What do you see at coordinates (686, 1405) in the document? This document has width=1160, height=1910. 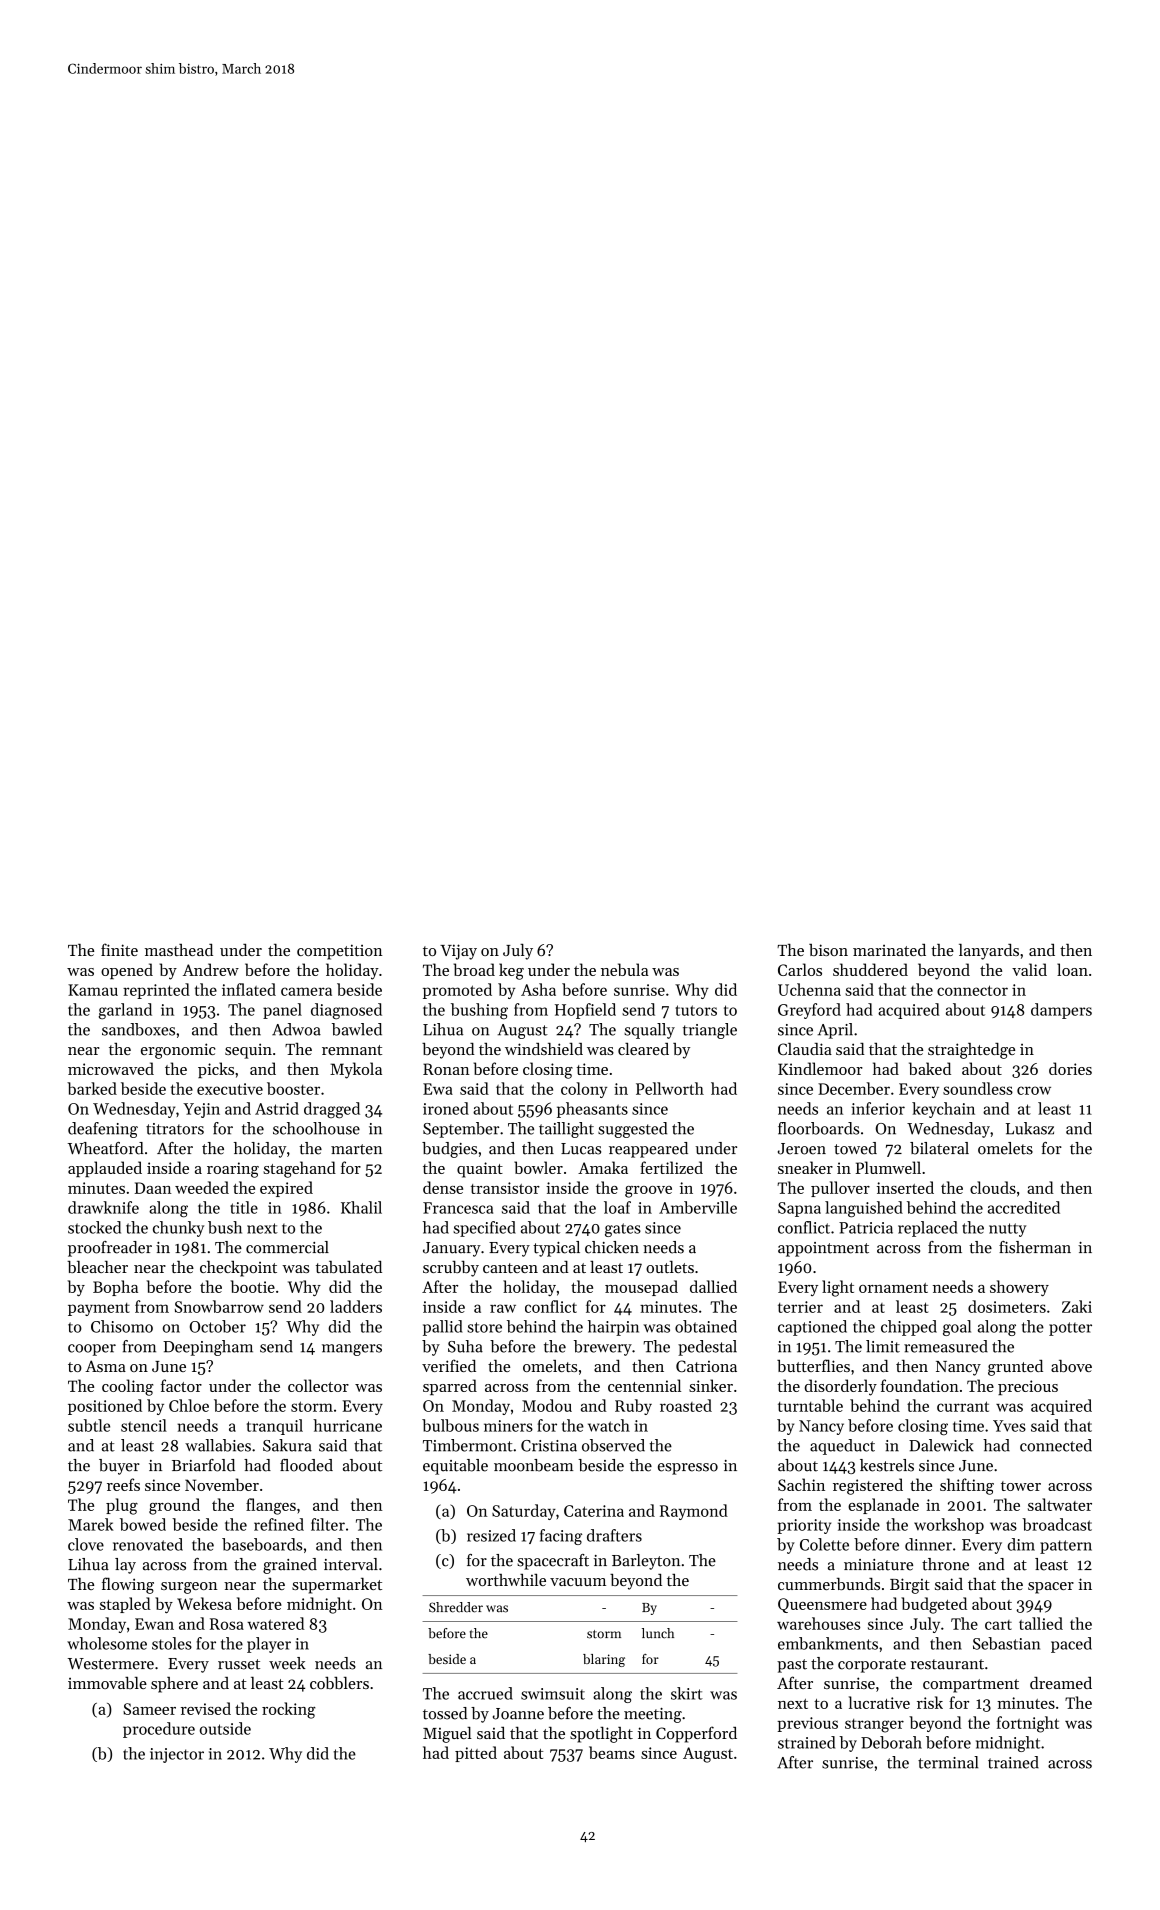 I see `roasted` at bounding box center [686, 1405].
